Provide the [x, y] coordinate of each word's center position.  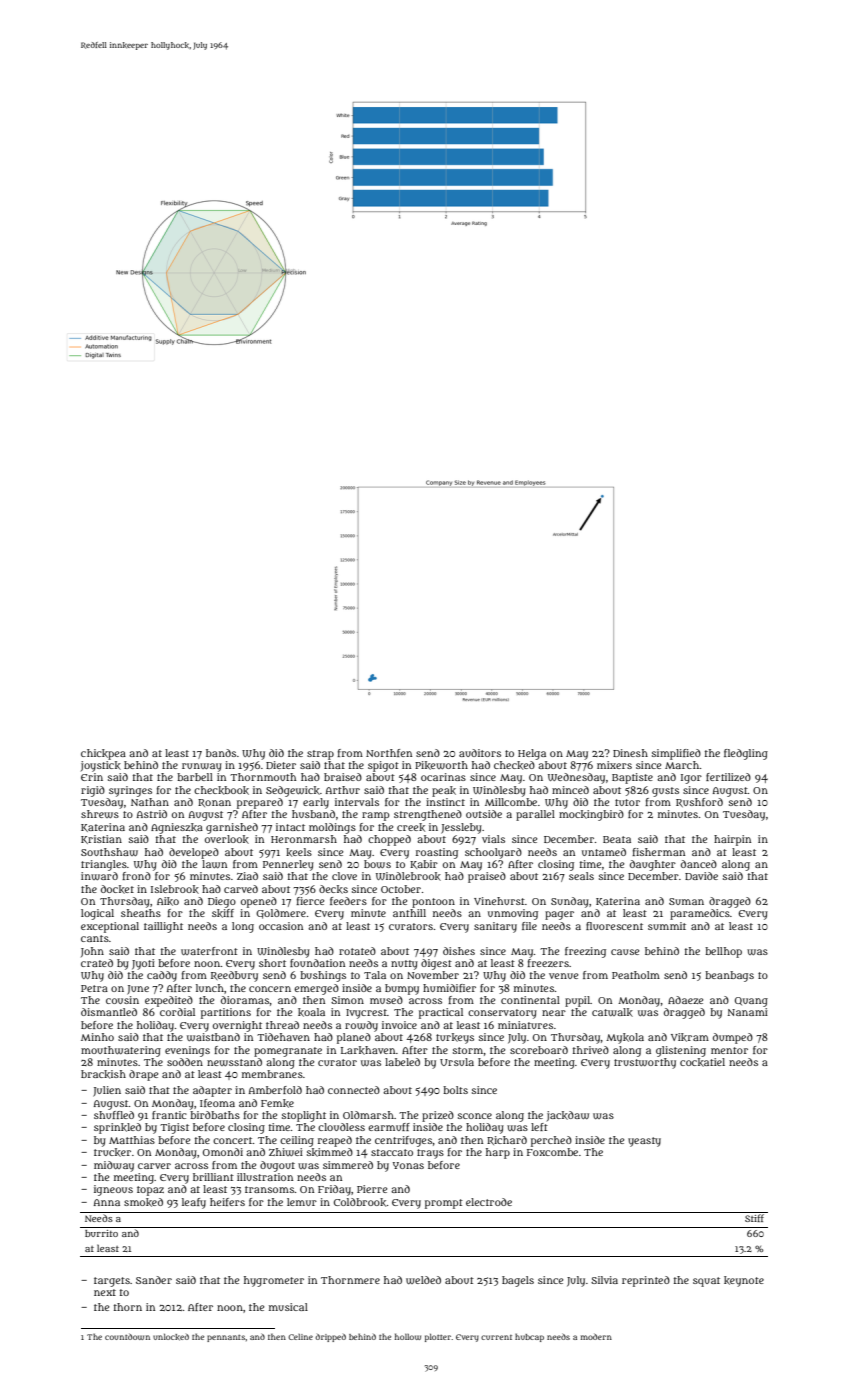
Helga [532, 754]
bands [221, 753]
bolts [455, 1090]
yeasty [644, 1142]
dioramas [245, 1000]
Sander [154, 1280]
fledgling [746, 754]
